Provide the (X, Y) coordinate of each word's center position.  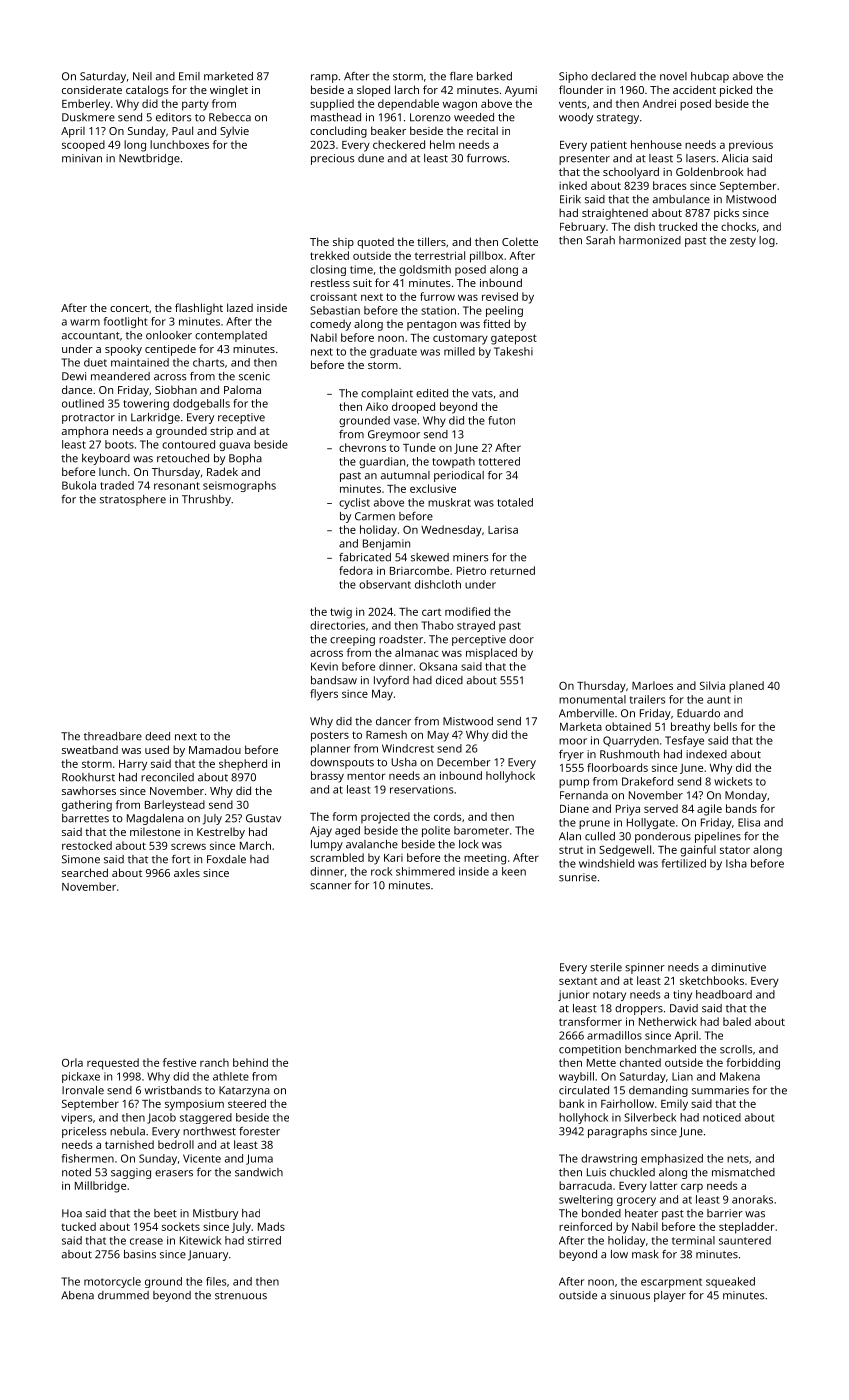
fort (181, 859)
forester (259, 1131)
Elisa (749, 822)
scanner (331, 886)
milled (459, 351)
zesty (743, 242)
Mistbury (215, 1214)
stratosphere (133, 500)
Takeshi (513, 351)
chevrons (362, 447)
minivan (82, 158)
